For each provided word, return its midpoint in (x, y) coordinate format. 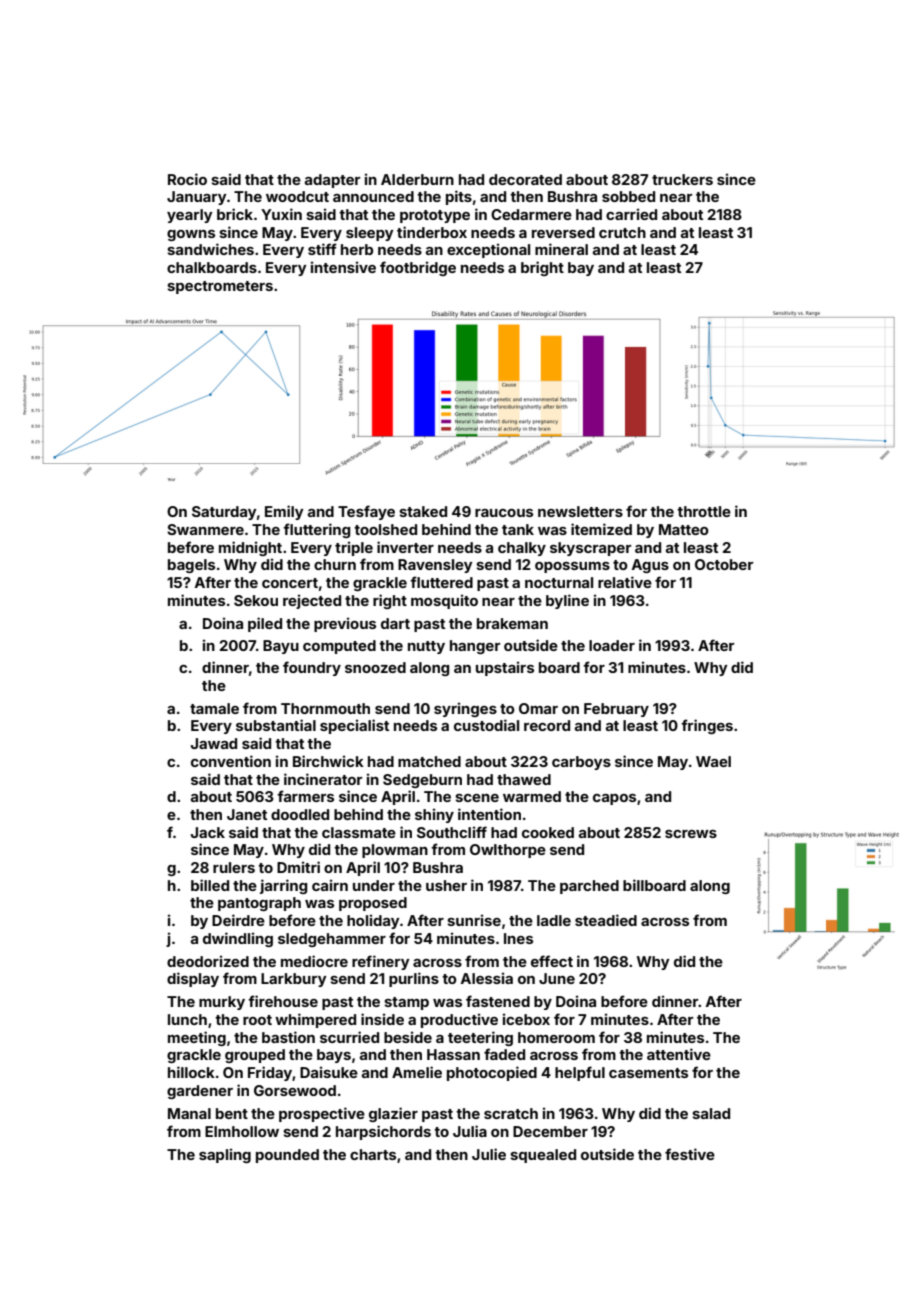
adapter (332, 181)
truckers (682, 179)
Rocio (187, 179)
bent (232, 1113)
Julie (489, 1154)
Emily (284, 512)
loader (612, 645)
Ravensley (435, 566)
